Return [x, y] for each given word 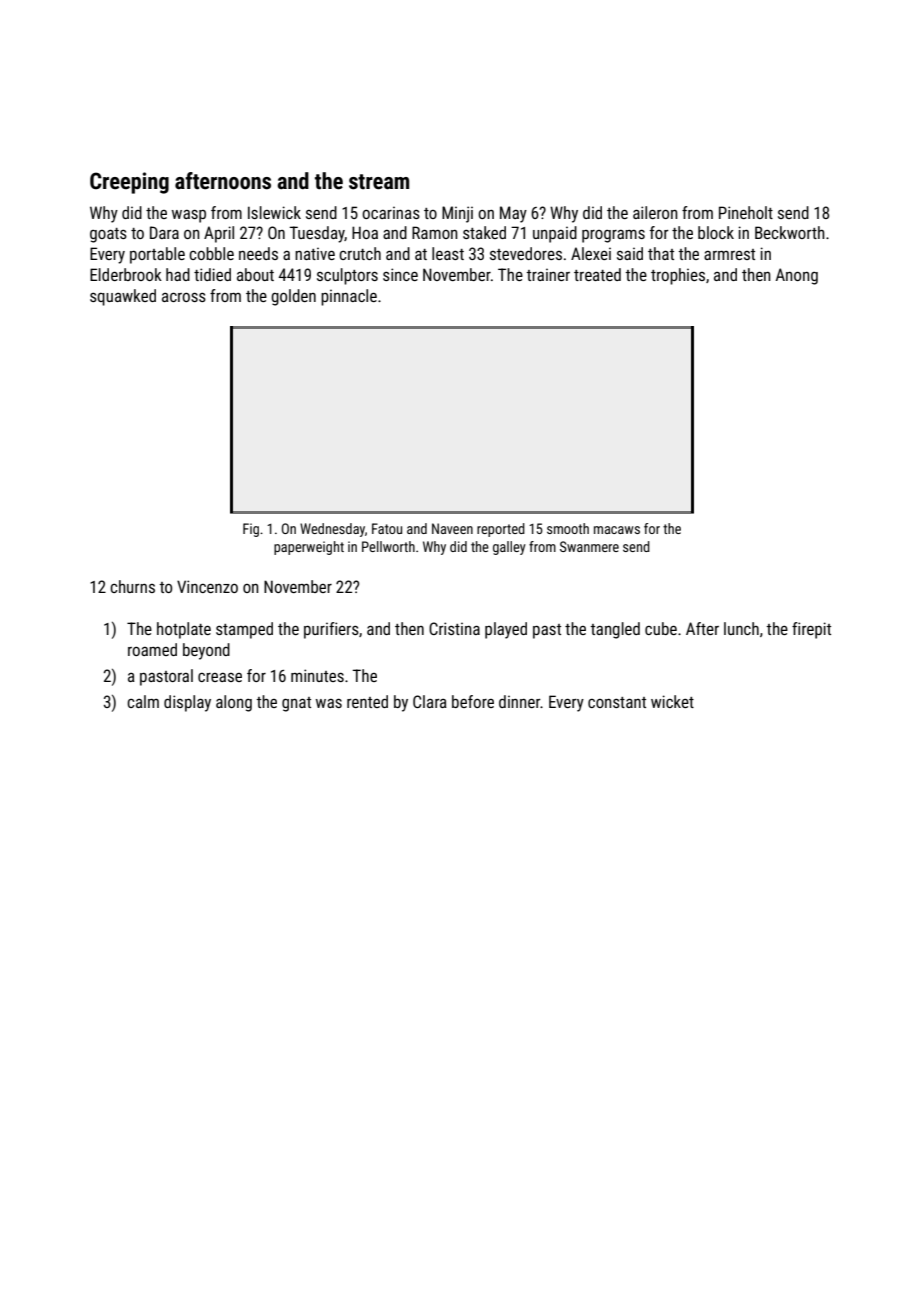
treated [597, 274]
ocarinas [391, 213]
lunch [741, 628]
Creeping [129, 183]
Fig [251, 530]
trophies [678, 276]
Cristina [454, 628]
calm [143, 701]
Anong [797, 276]
